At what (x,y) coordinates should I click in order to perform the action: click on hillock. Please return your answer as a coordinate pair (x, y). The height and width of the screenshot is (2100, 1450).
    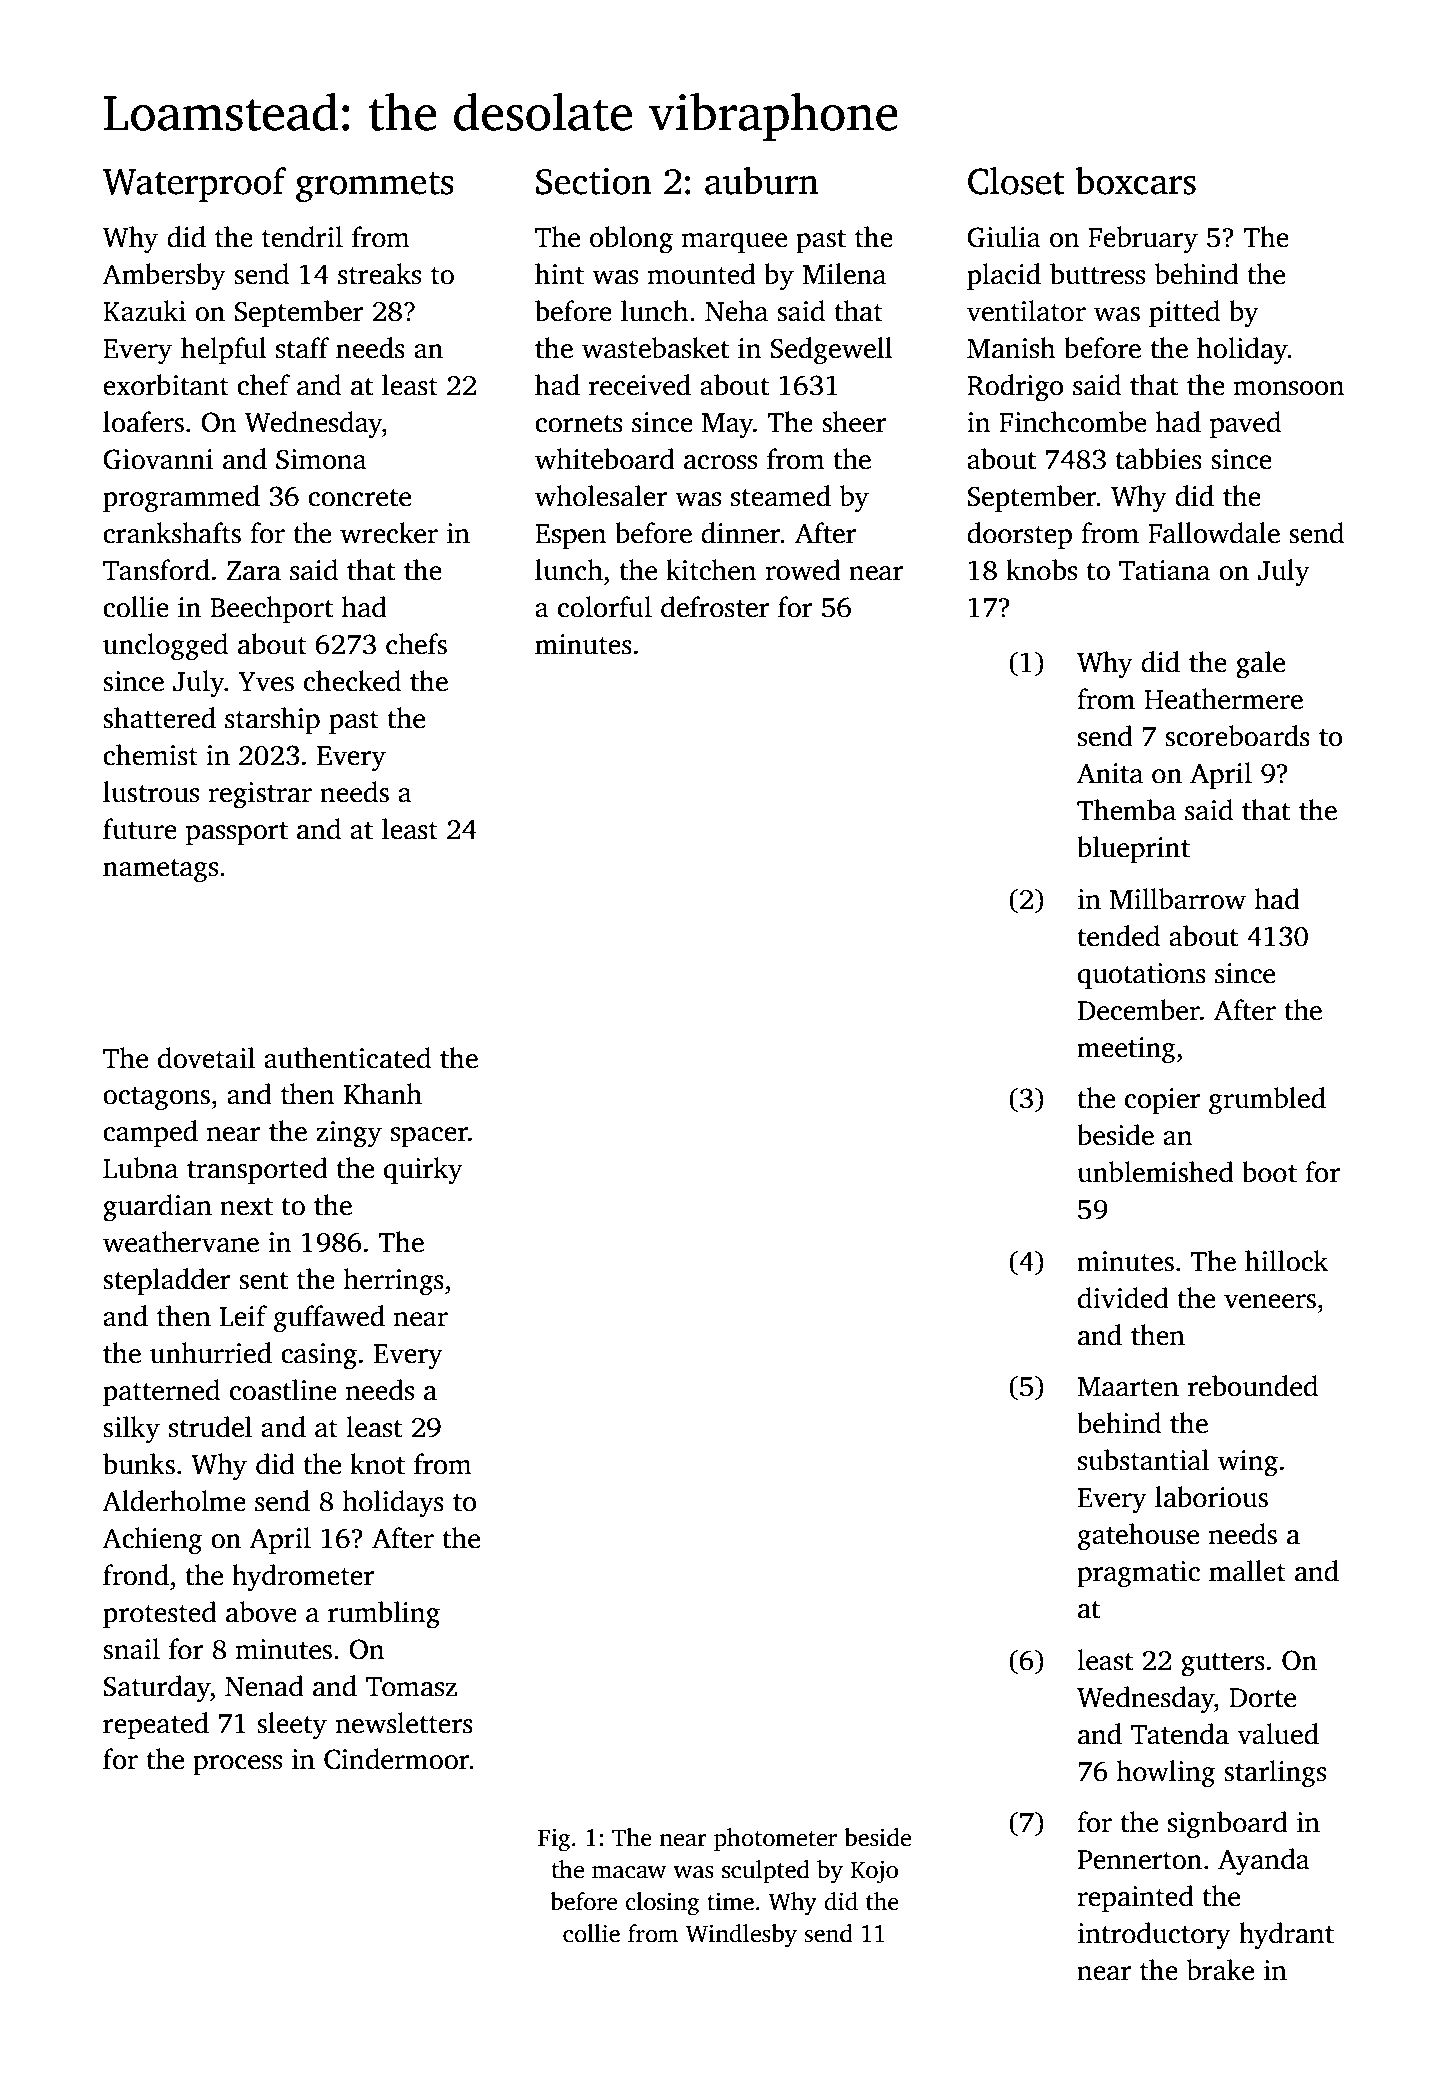
    Looking at the image, I should click on (1286, 1261).
